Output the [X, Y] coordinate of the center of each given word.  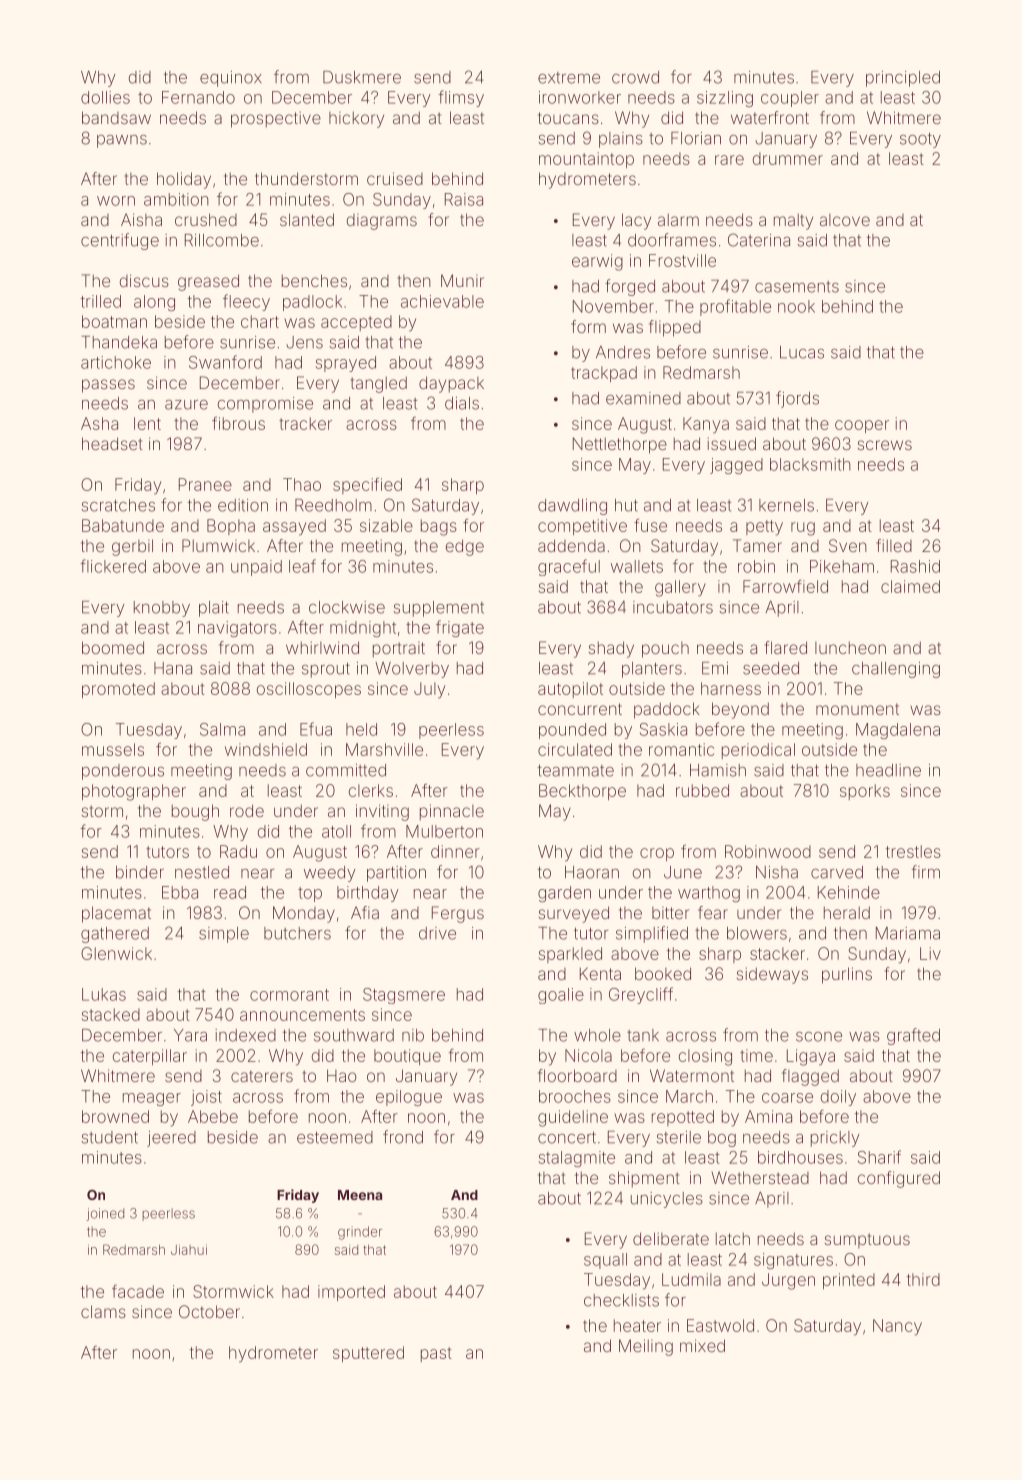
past [436, 1354]
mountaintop [586, 160]
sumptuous [867, 1240]
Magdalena [898, 731]
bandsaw [116, 117]
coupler [790, 99]
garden [564, 894]
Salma [222, 729]
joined [105, 1214]
